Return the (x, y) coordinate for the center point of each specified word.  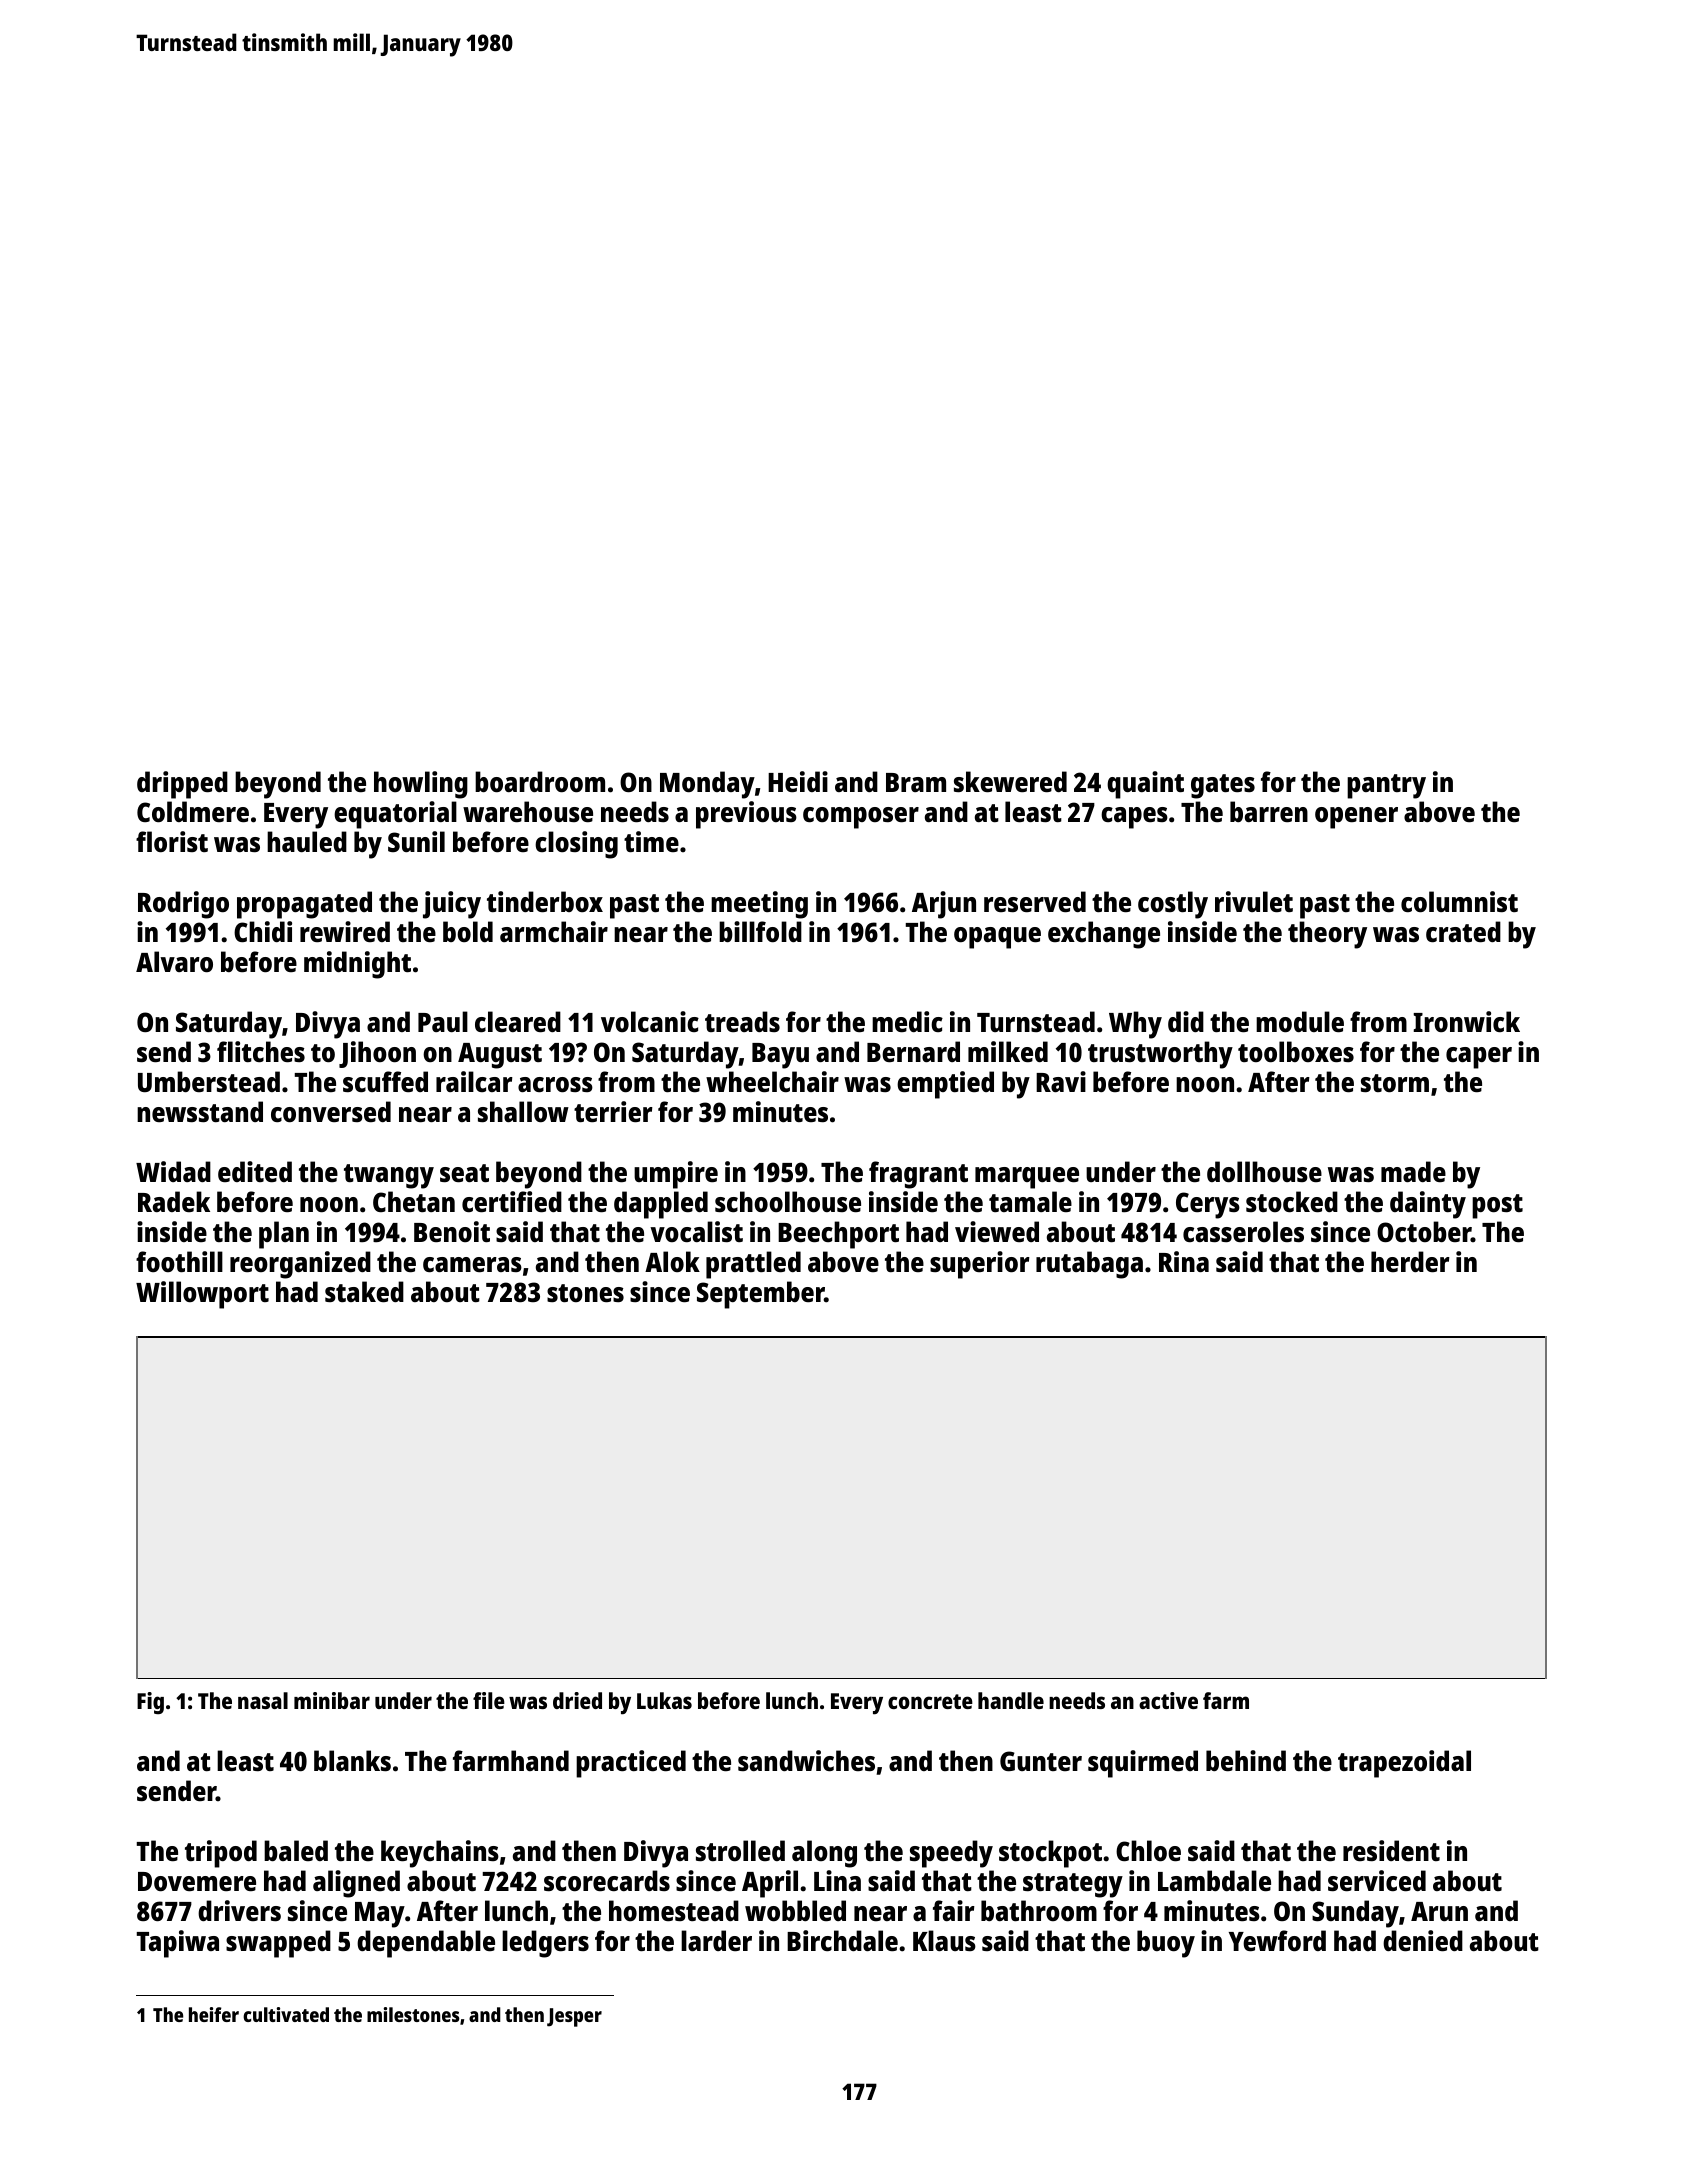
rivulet (1254, 901)
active (1168, 1700)
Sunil (416, 841)
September (760, 1295)
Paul (443, 1021)
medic (907, 1021)
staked (364, 1292)
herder (1410, 1262)
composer (861, 818)
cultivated (286, 2014)
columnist (1459, 902)
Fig (150, 1703)
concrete (930, 1701)
